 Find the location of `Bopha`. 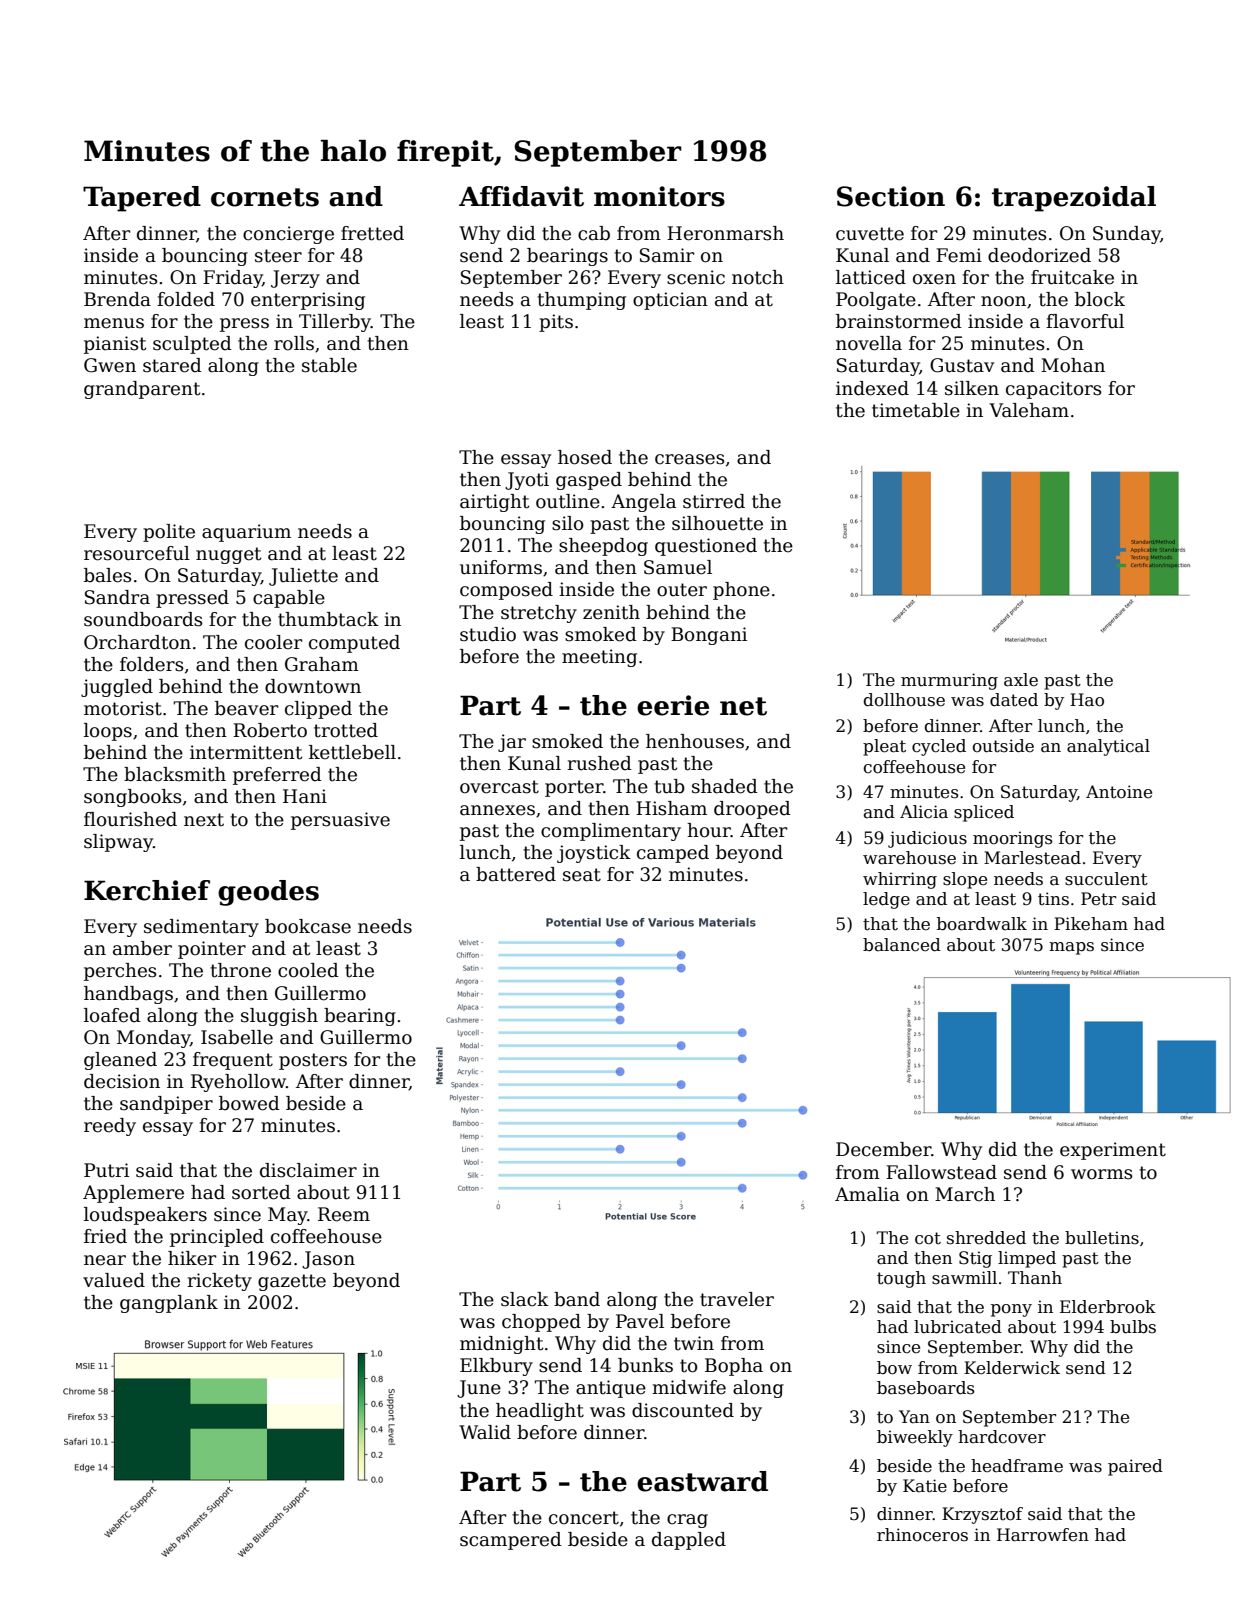

Bopha is located at coordinates (734, 1367).
